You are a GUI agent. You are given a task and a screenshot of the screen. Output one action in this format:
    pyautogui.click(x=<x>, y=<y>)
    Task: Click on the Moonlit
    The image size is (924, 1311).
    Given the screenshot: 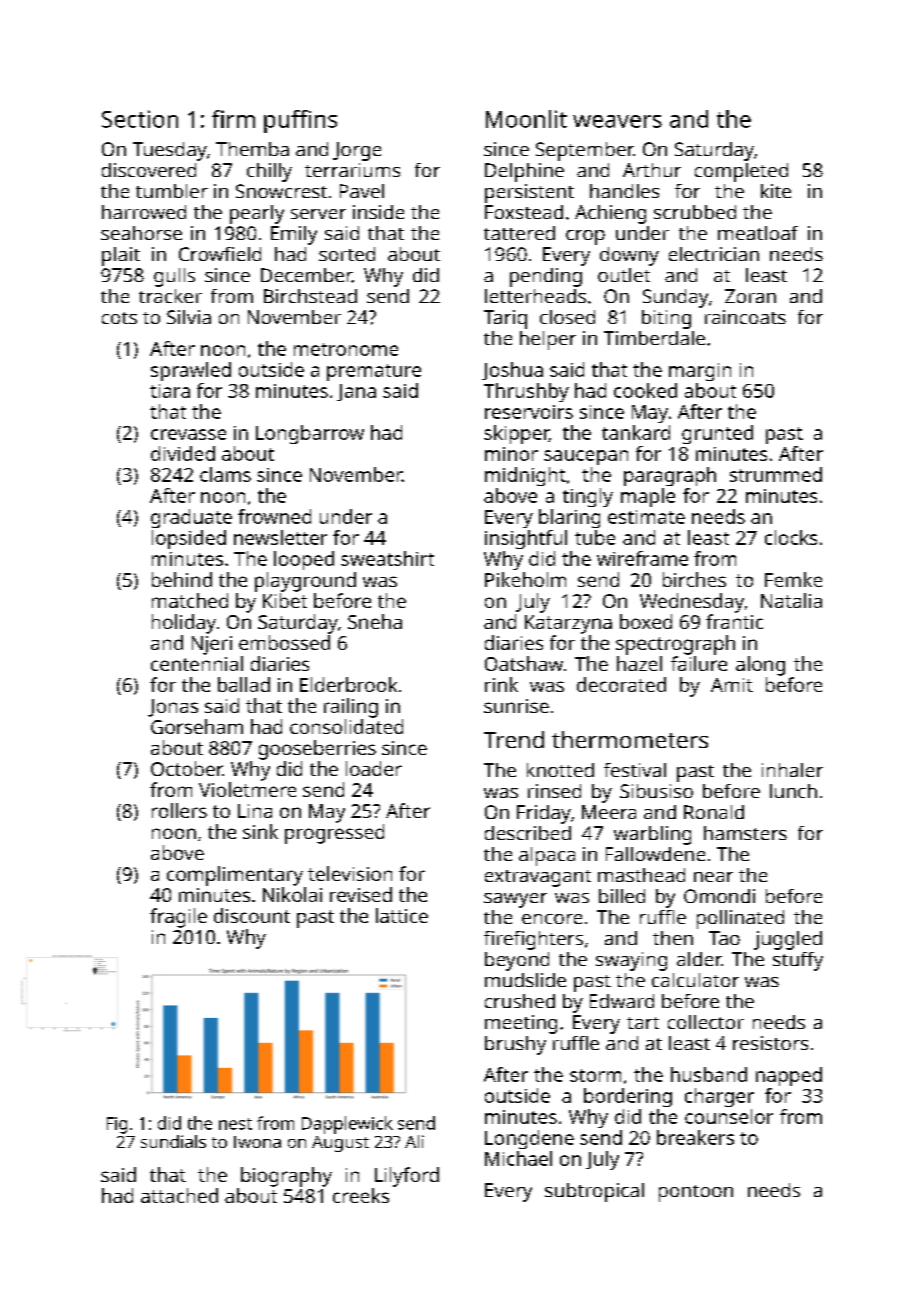 What is the action you would take?
    pyautogui.click(x=526, y=119)
